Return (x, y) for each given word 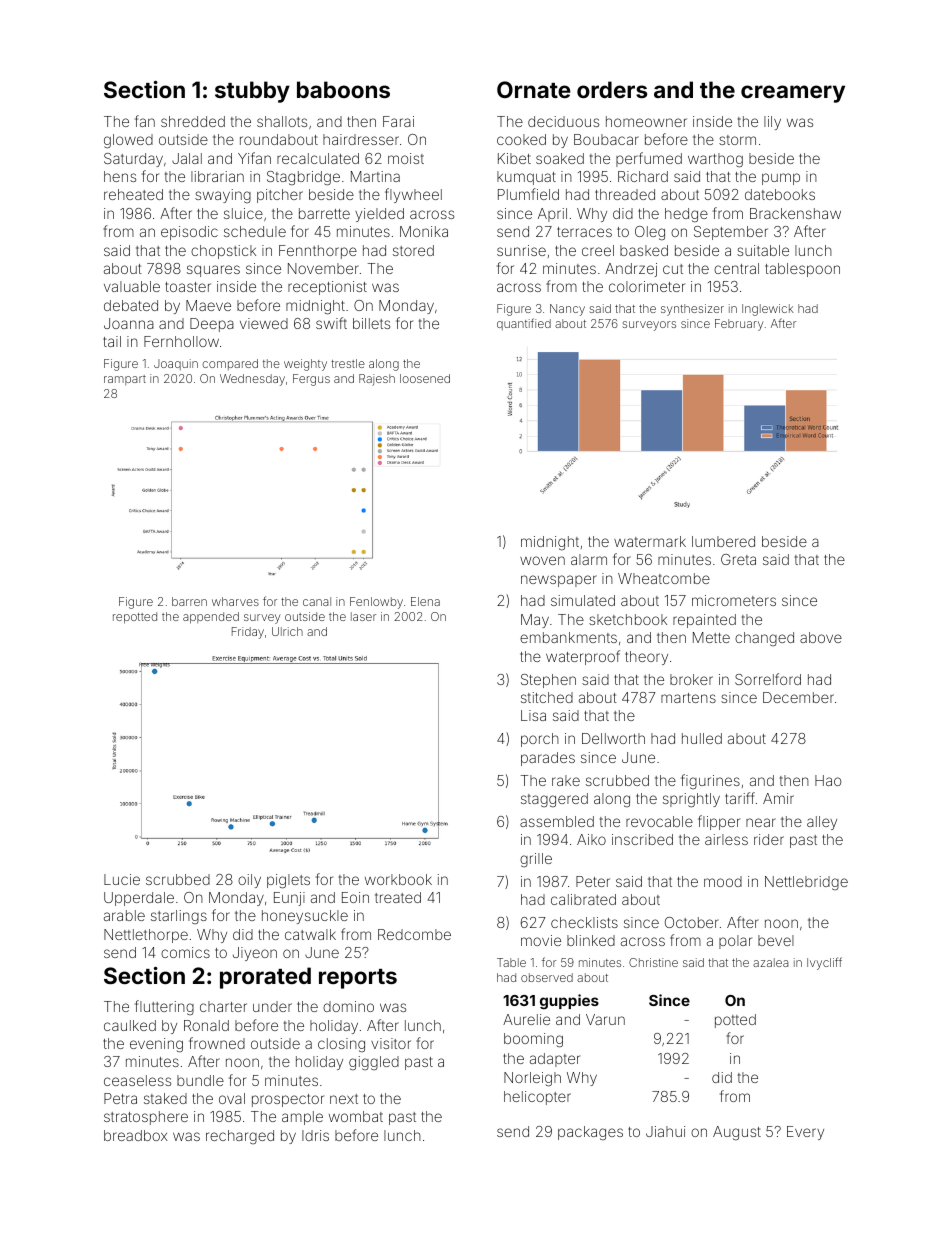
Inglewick (768, 310)
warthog (715, 160)
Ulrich (287, 631)
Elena (425, 601)
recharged (240, 1137)
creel (598, 250)
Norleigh (532, 1079)
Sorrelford (768, 679)
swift (331, 323)
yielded (379, 215)
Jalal (187, 158)
